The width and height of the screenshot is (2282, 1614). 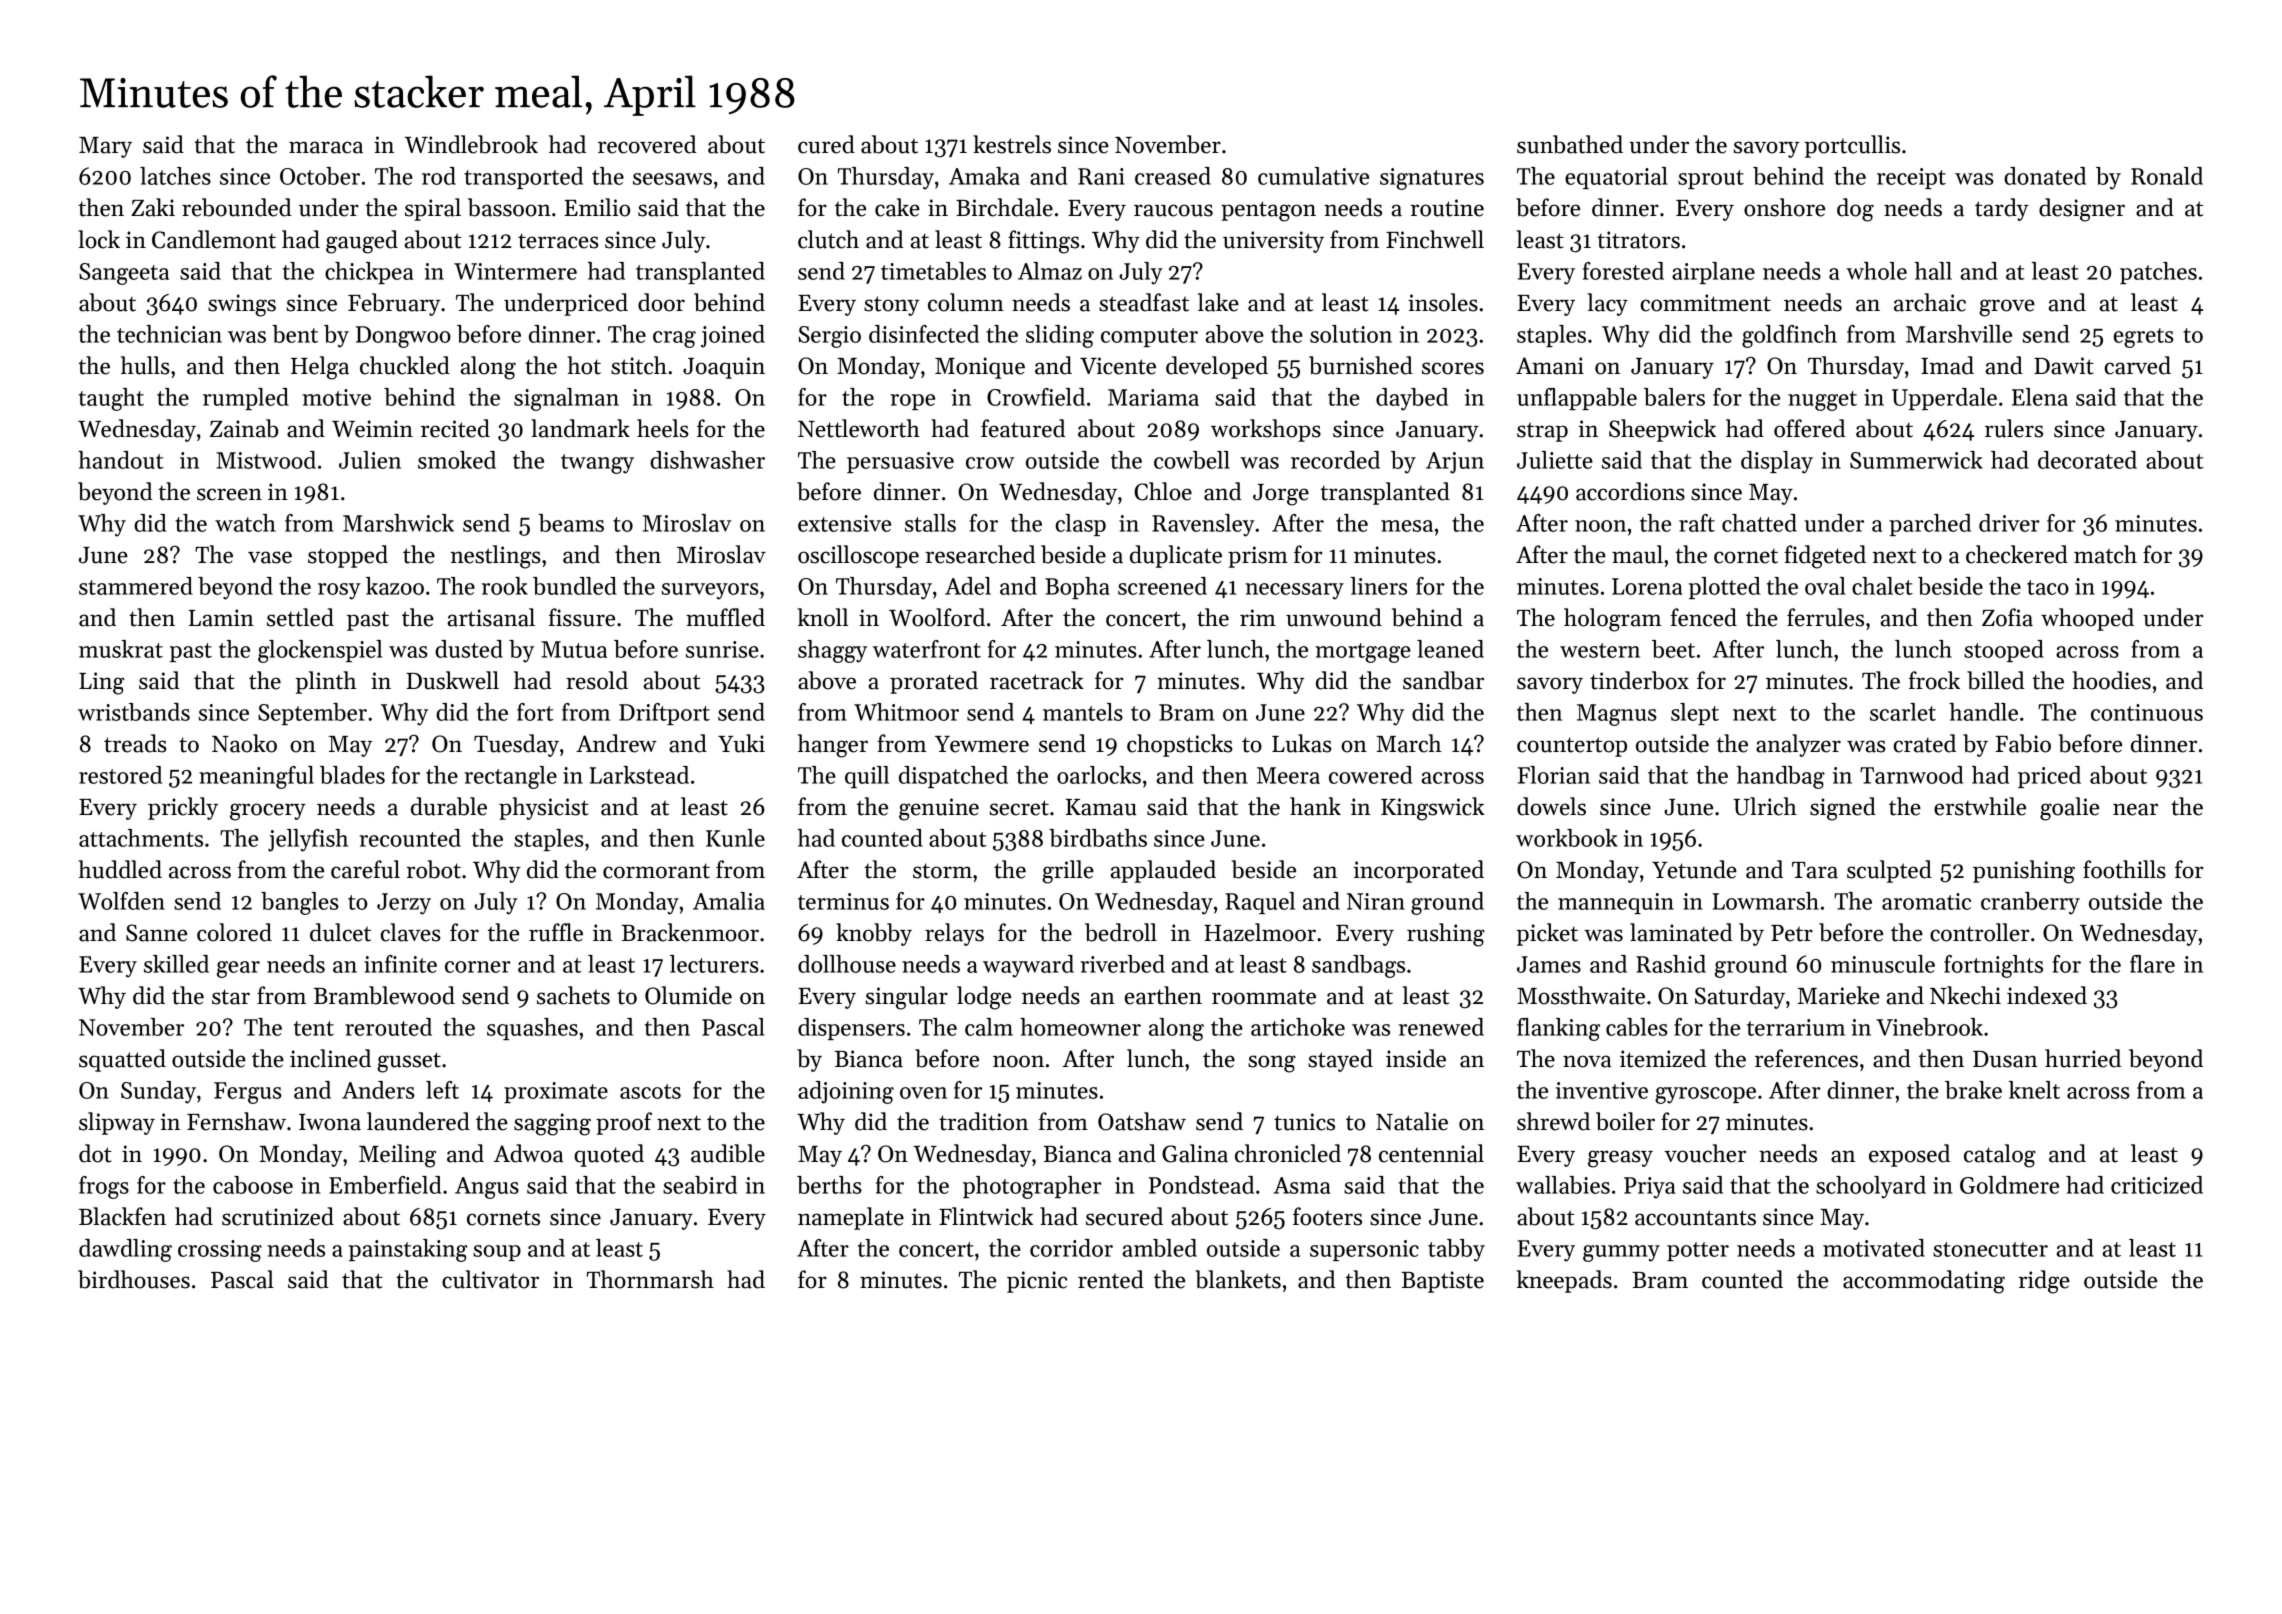 What do you see at coordinates (1431, 1153) in the screenshot?
I see `centennial` at bounding box center [1431, 1153].
